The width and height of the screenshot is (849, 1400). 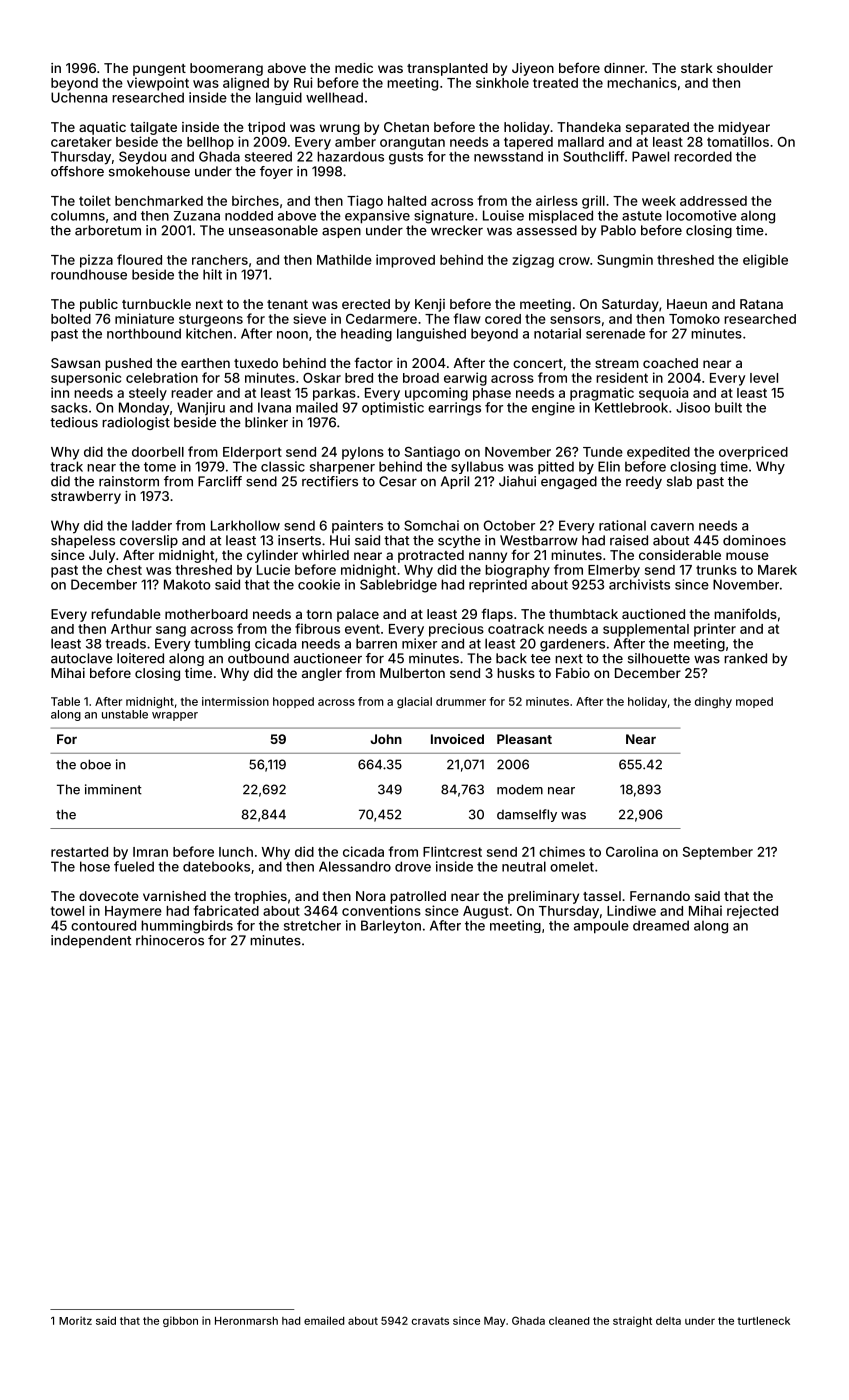 What do you see at coordinates (355, 142) in the screenshot?
I see `amber` at bounding box center [355, 142].
